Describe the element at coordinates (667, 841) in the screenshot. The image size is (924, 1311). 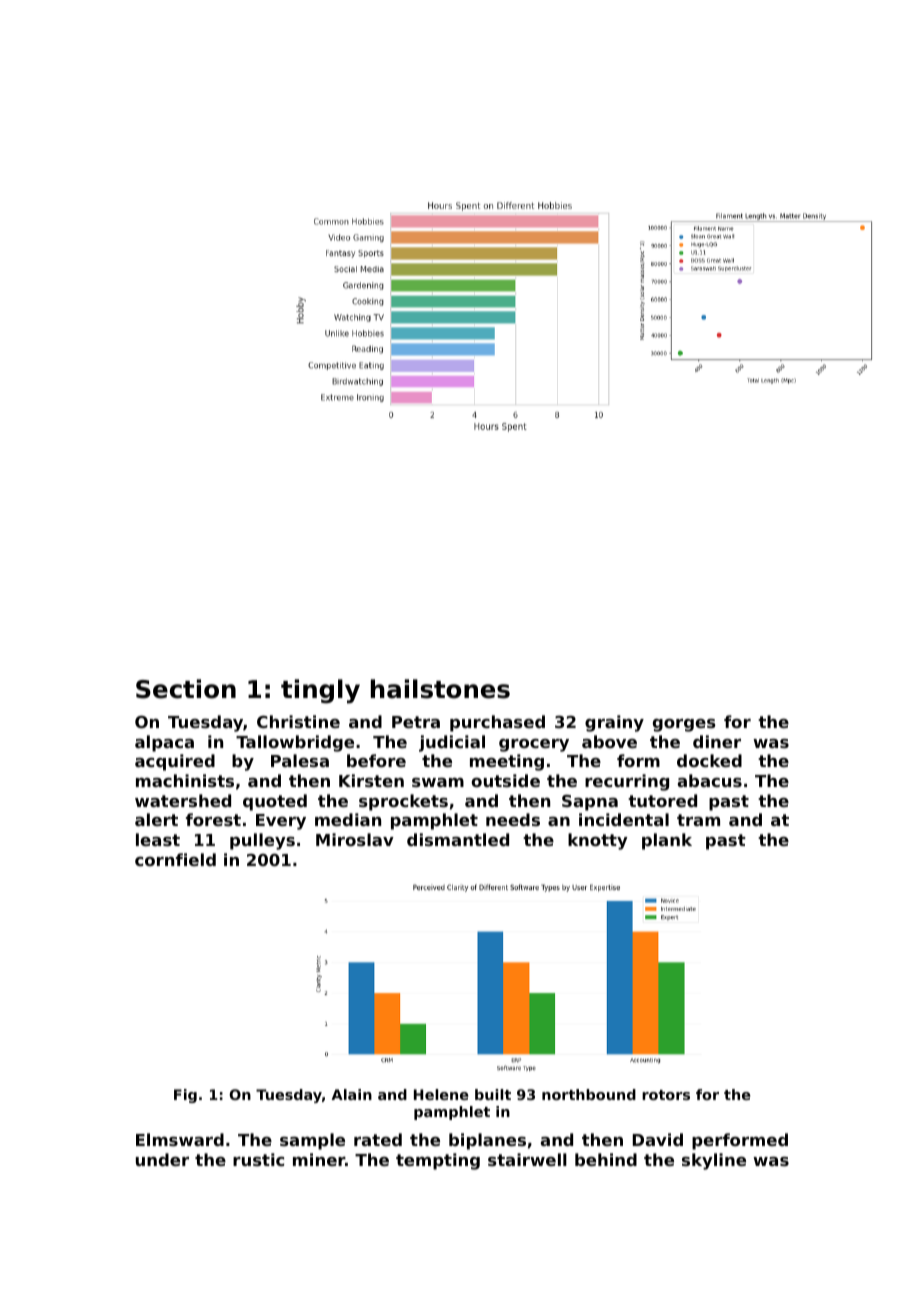
I see `plank` at that location.
